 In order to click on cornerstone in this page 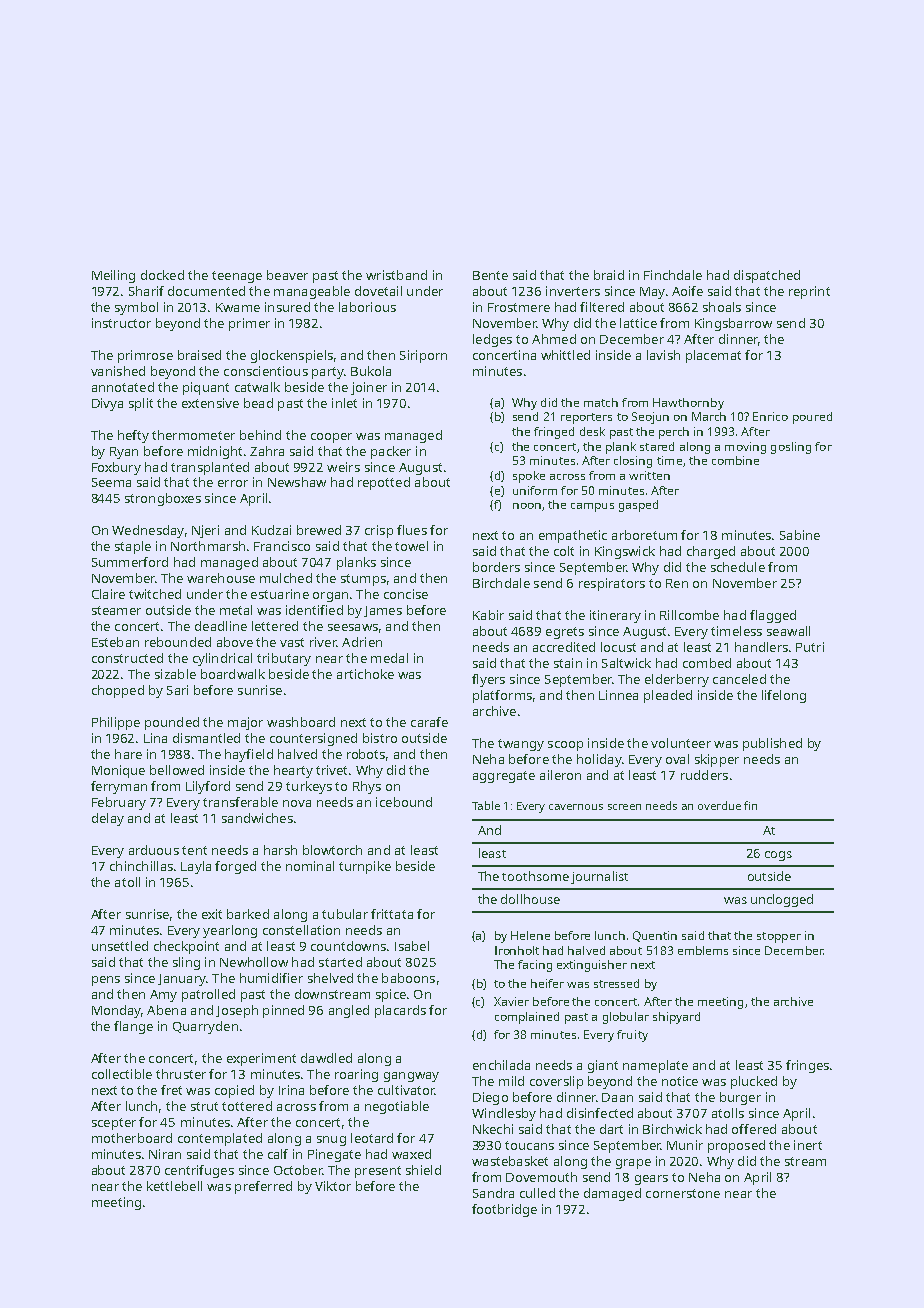, I will do `click(683, 1193)`.
